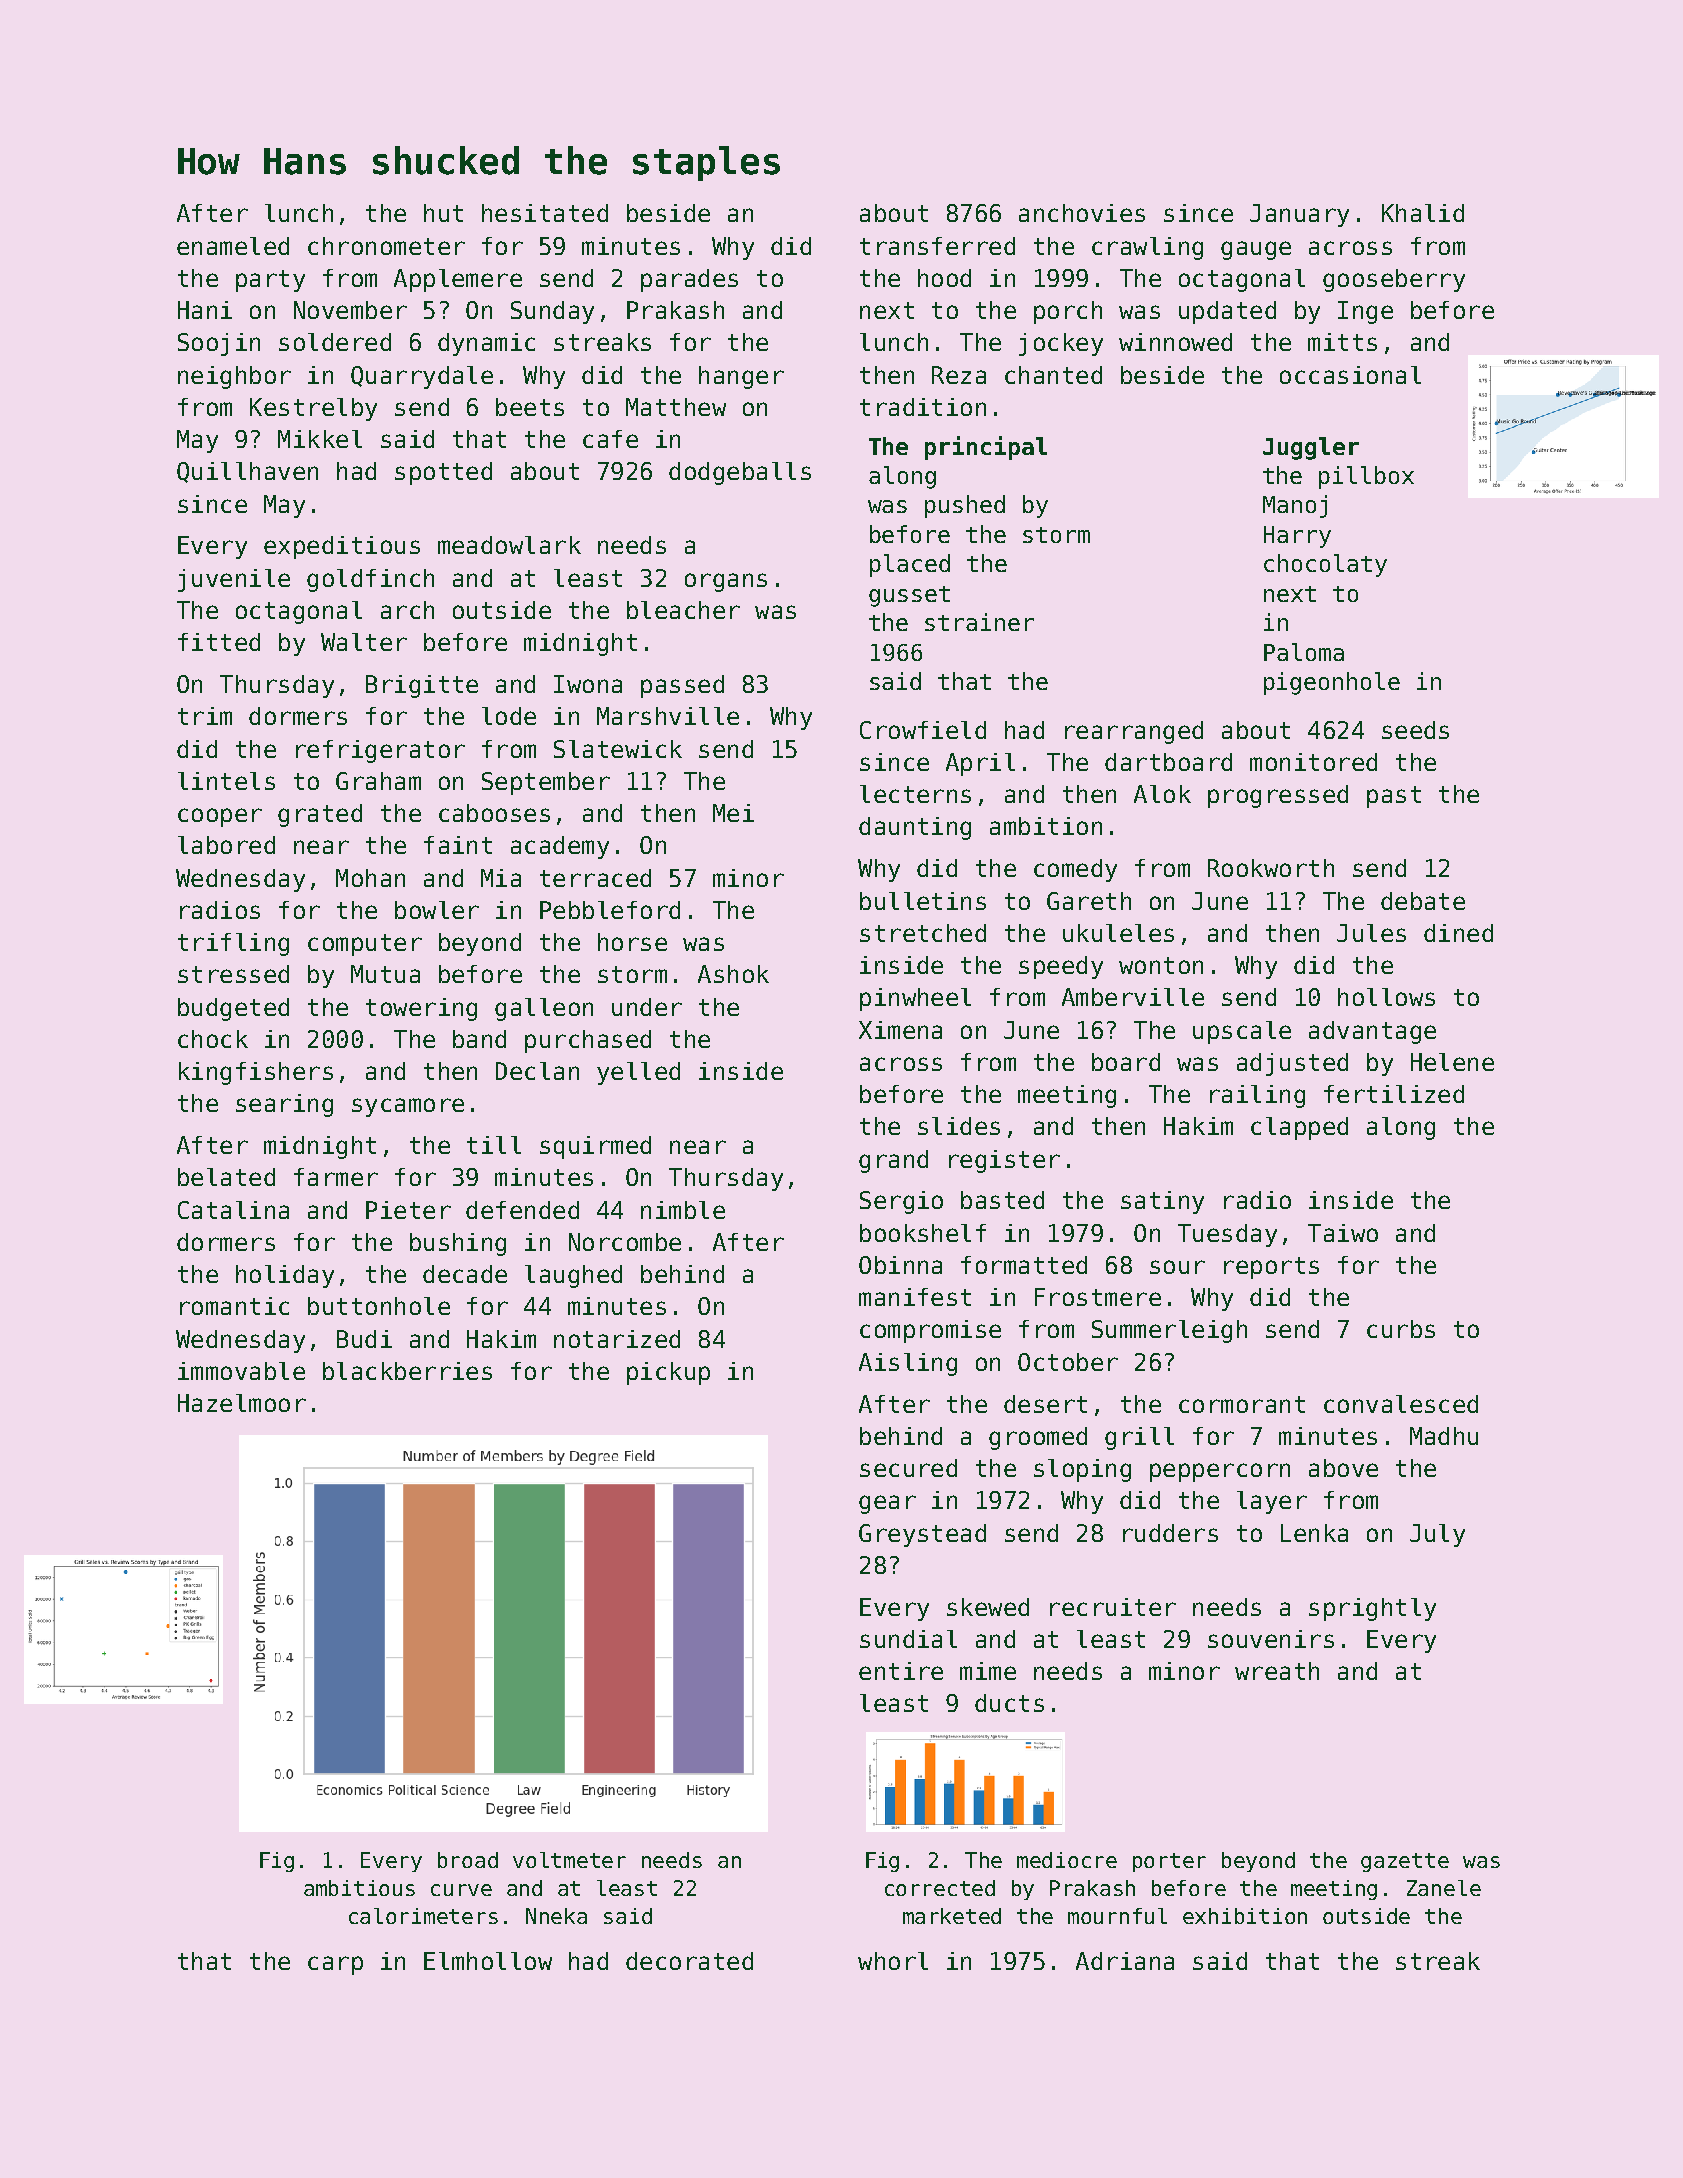 This screenshot has height=2178, width=1683. Describe the element at coordinates (979, 622) in the screenshot. I see `strainer` at that location.
